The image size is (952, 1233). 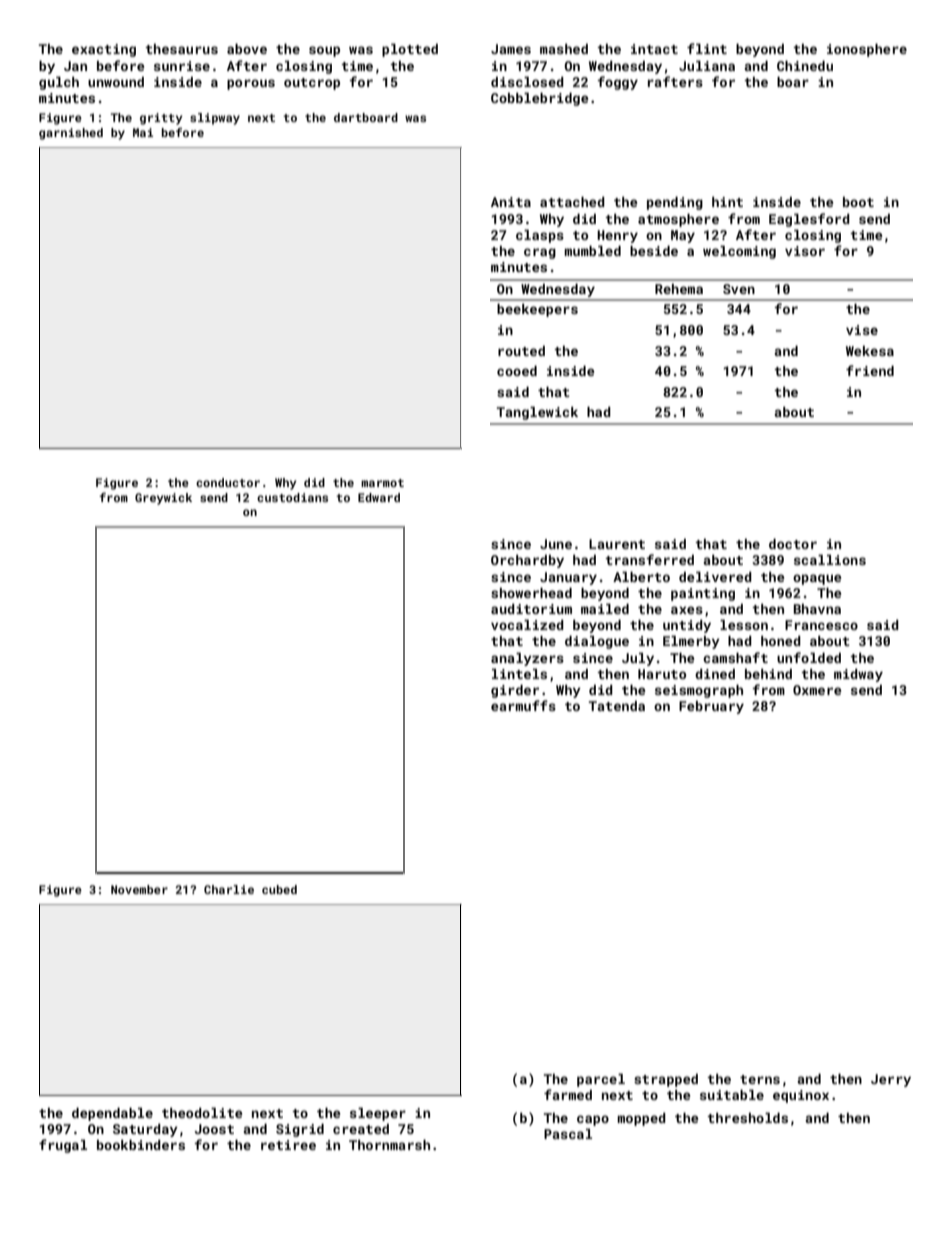 I want to click on conductor, so click(x=228, y=482).
